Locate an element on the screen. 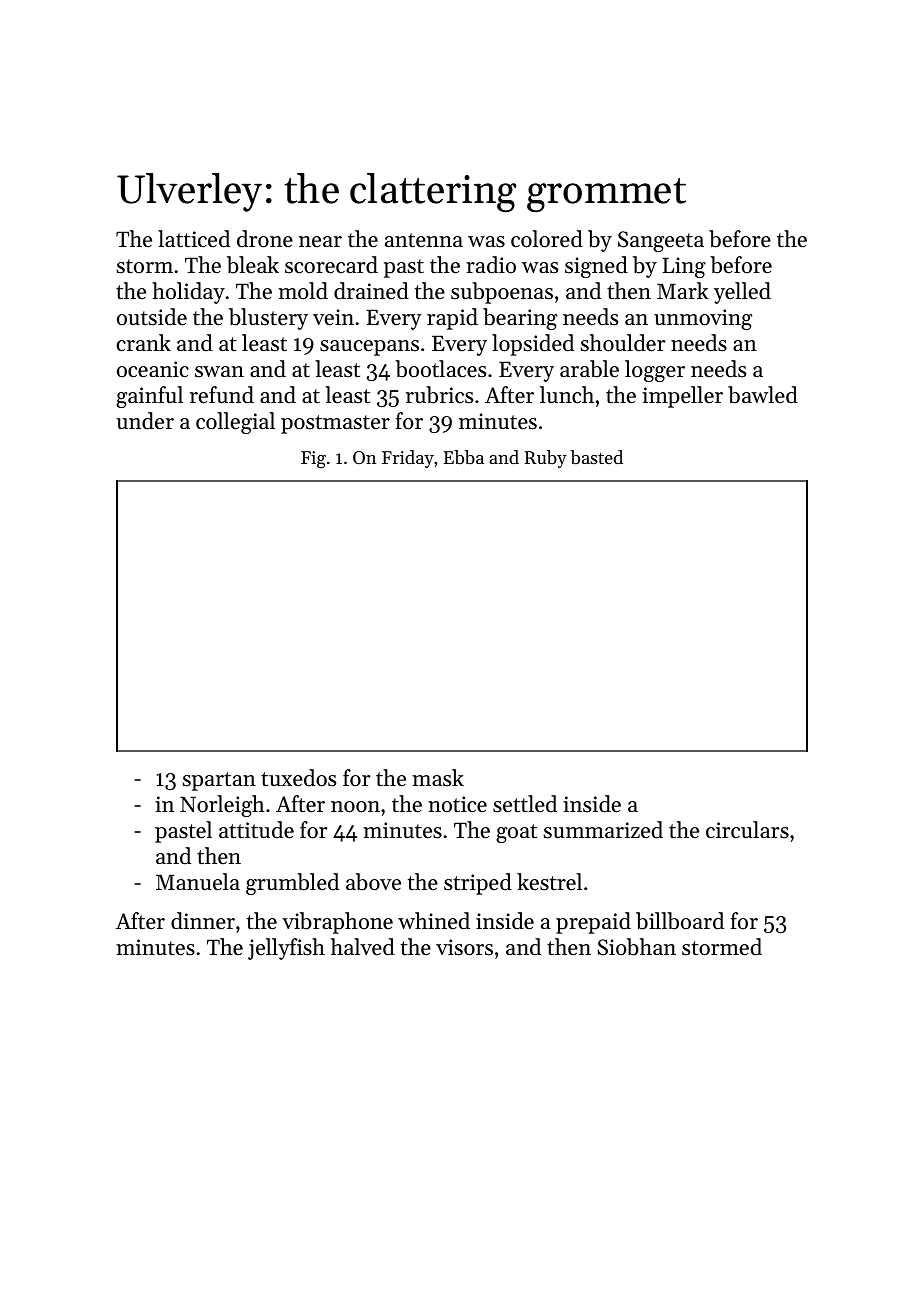 This screenshot has width=924, height=1311. radio is located at coordinates (491, 265).
